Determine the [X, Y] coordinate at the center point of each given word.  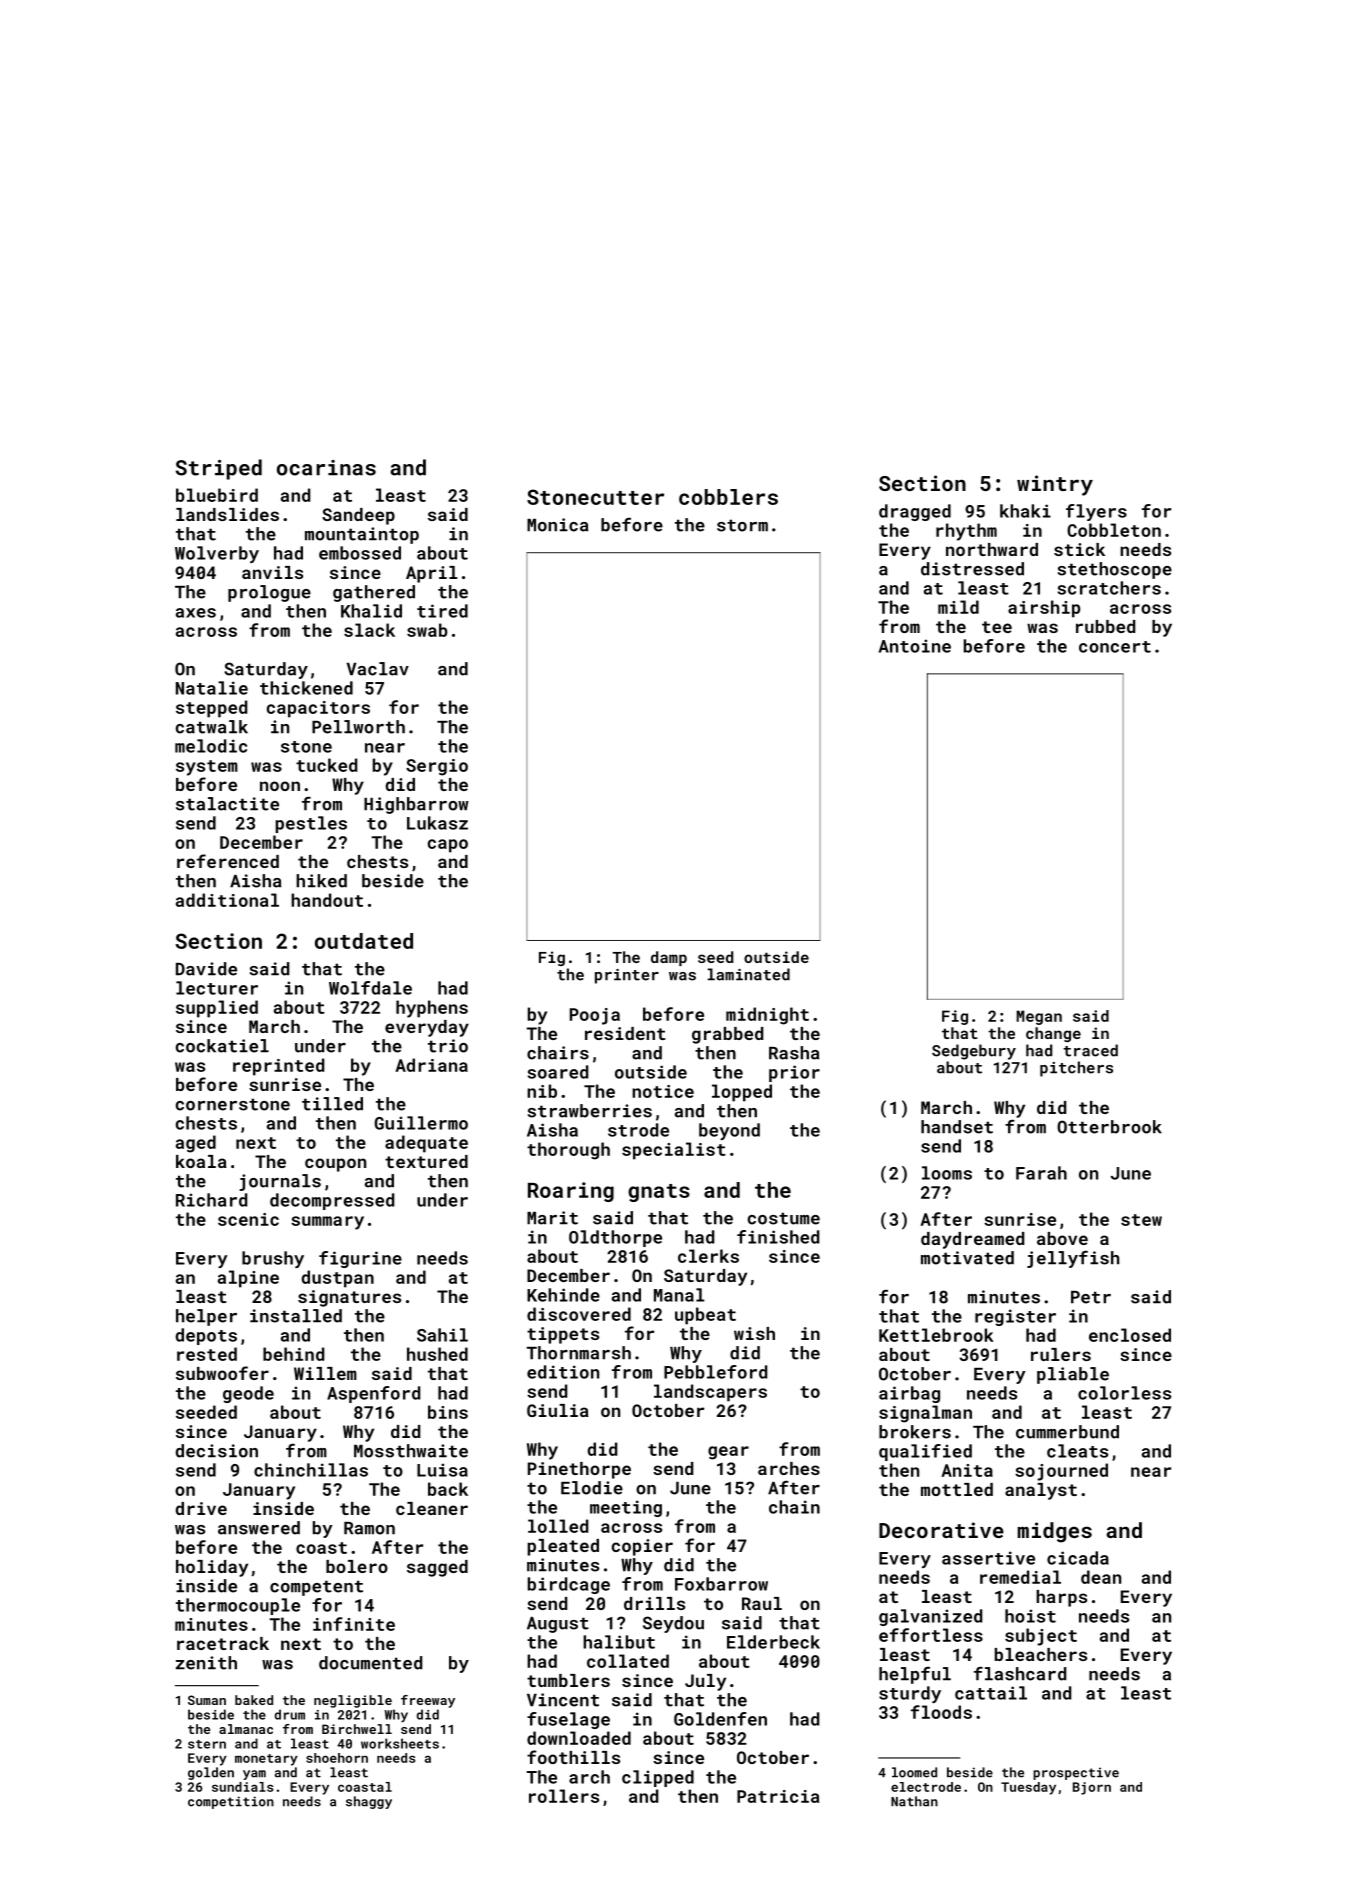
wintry [1055, 485]
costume [784, 1218]
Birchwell [357, 1729]
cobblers [728, 497]
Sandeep [358, 516]
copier [642, 1547]
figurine [360, 1259]
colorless [1124, 1393]
